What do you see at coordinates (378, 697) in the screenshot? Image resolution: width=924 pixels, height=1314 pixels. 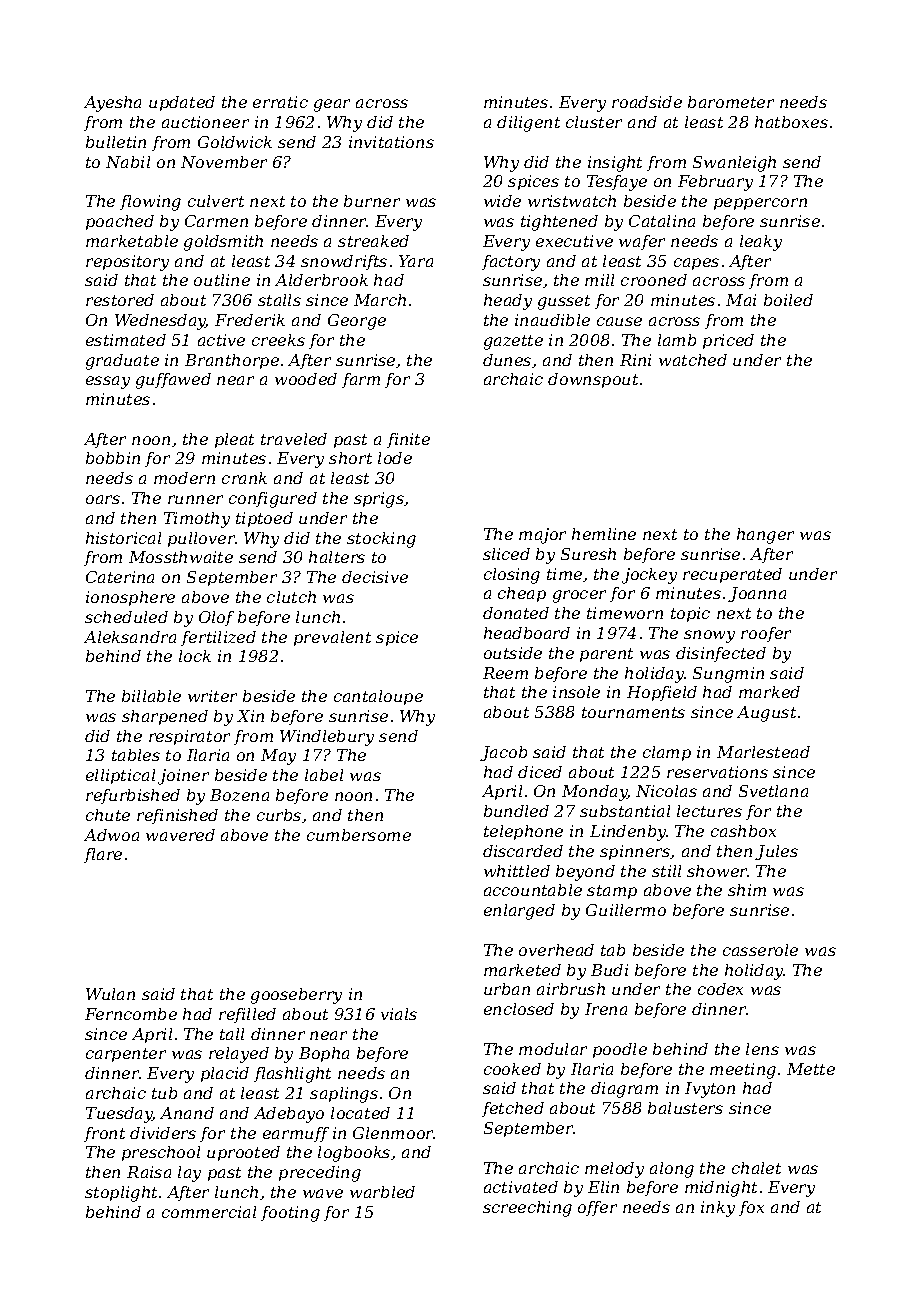 I see `cantaloupe` at bounding box center [378, 697].
